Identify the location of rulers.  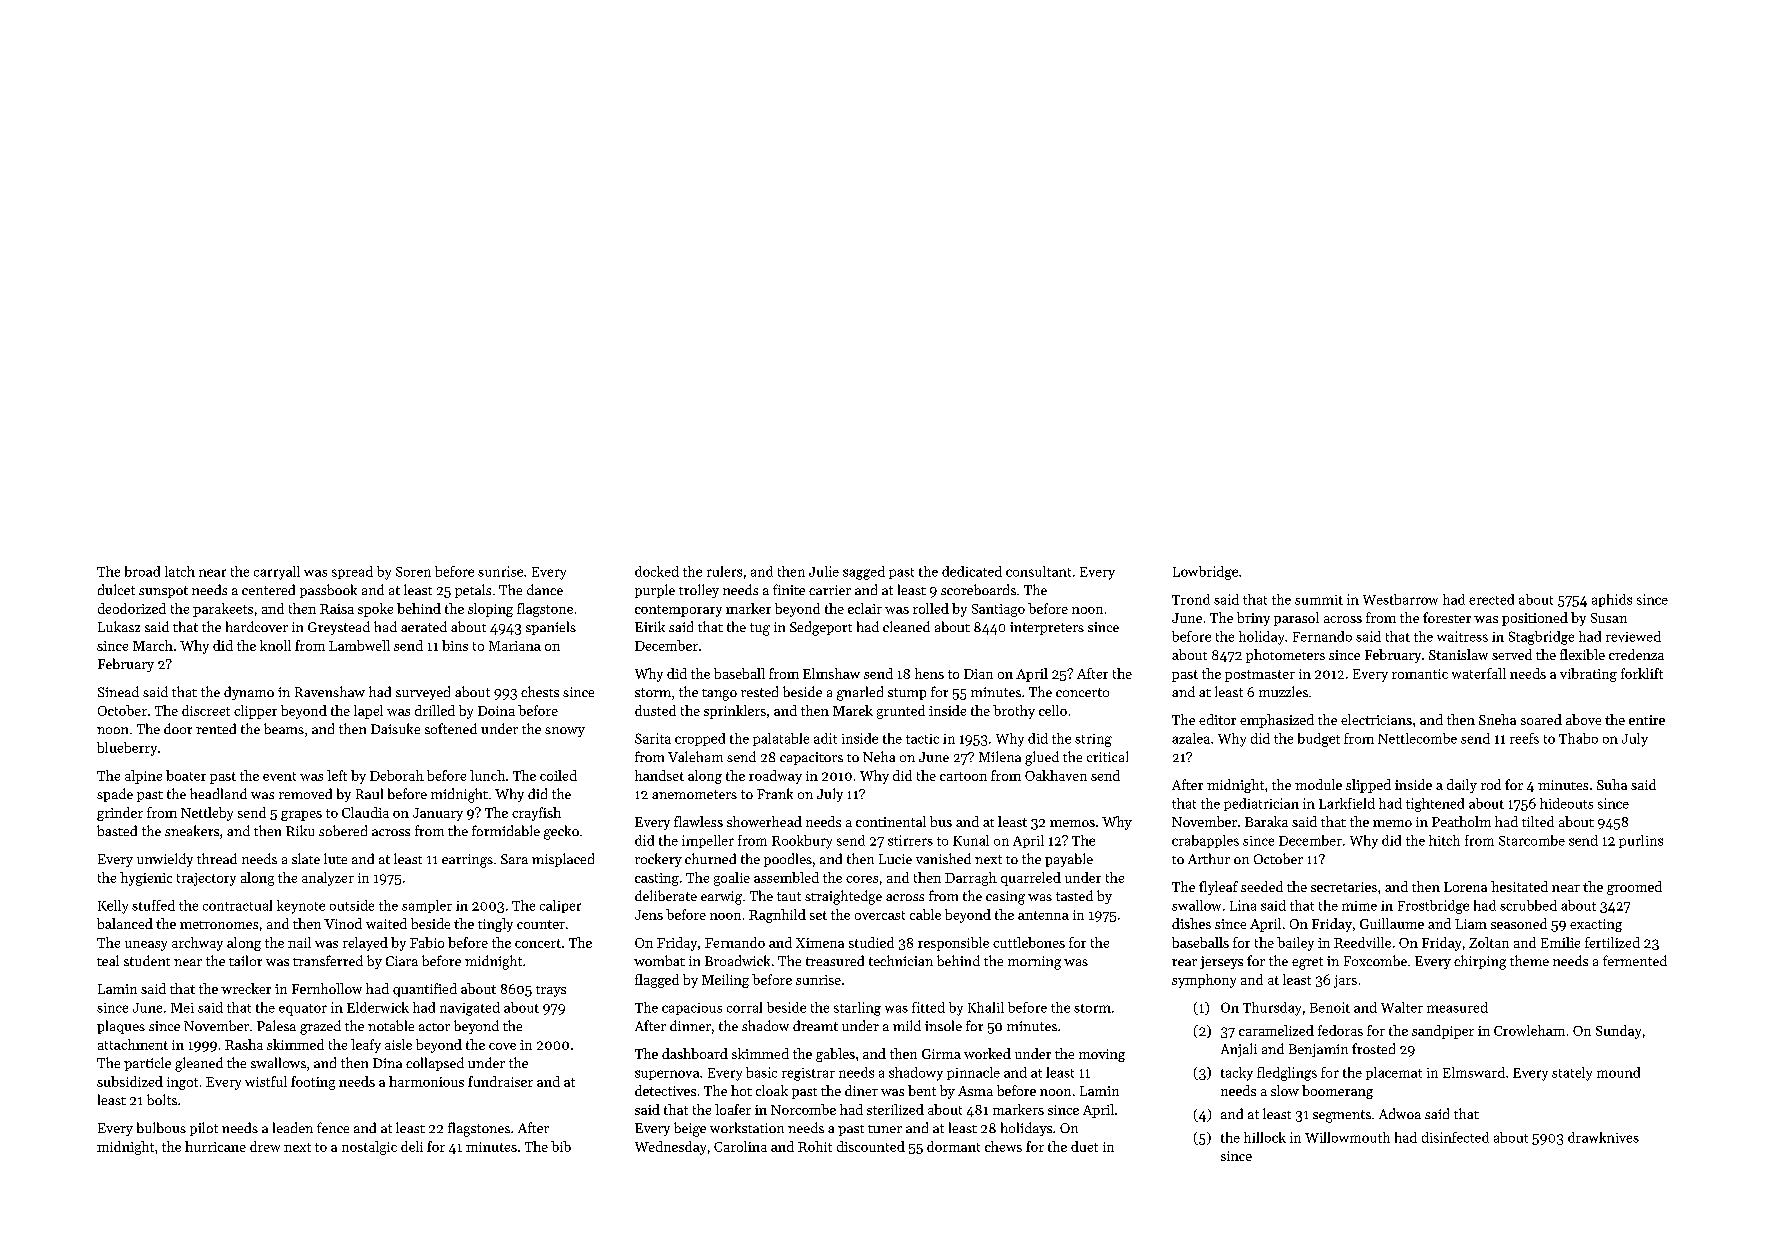
(724, 571).
